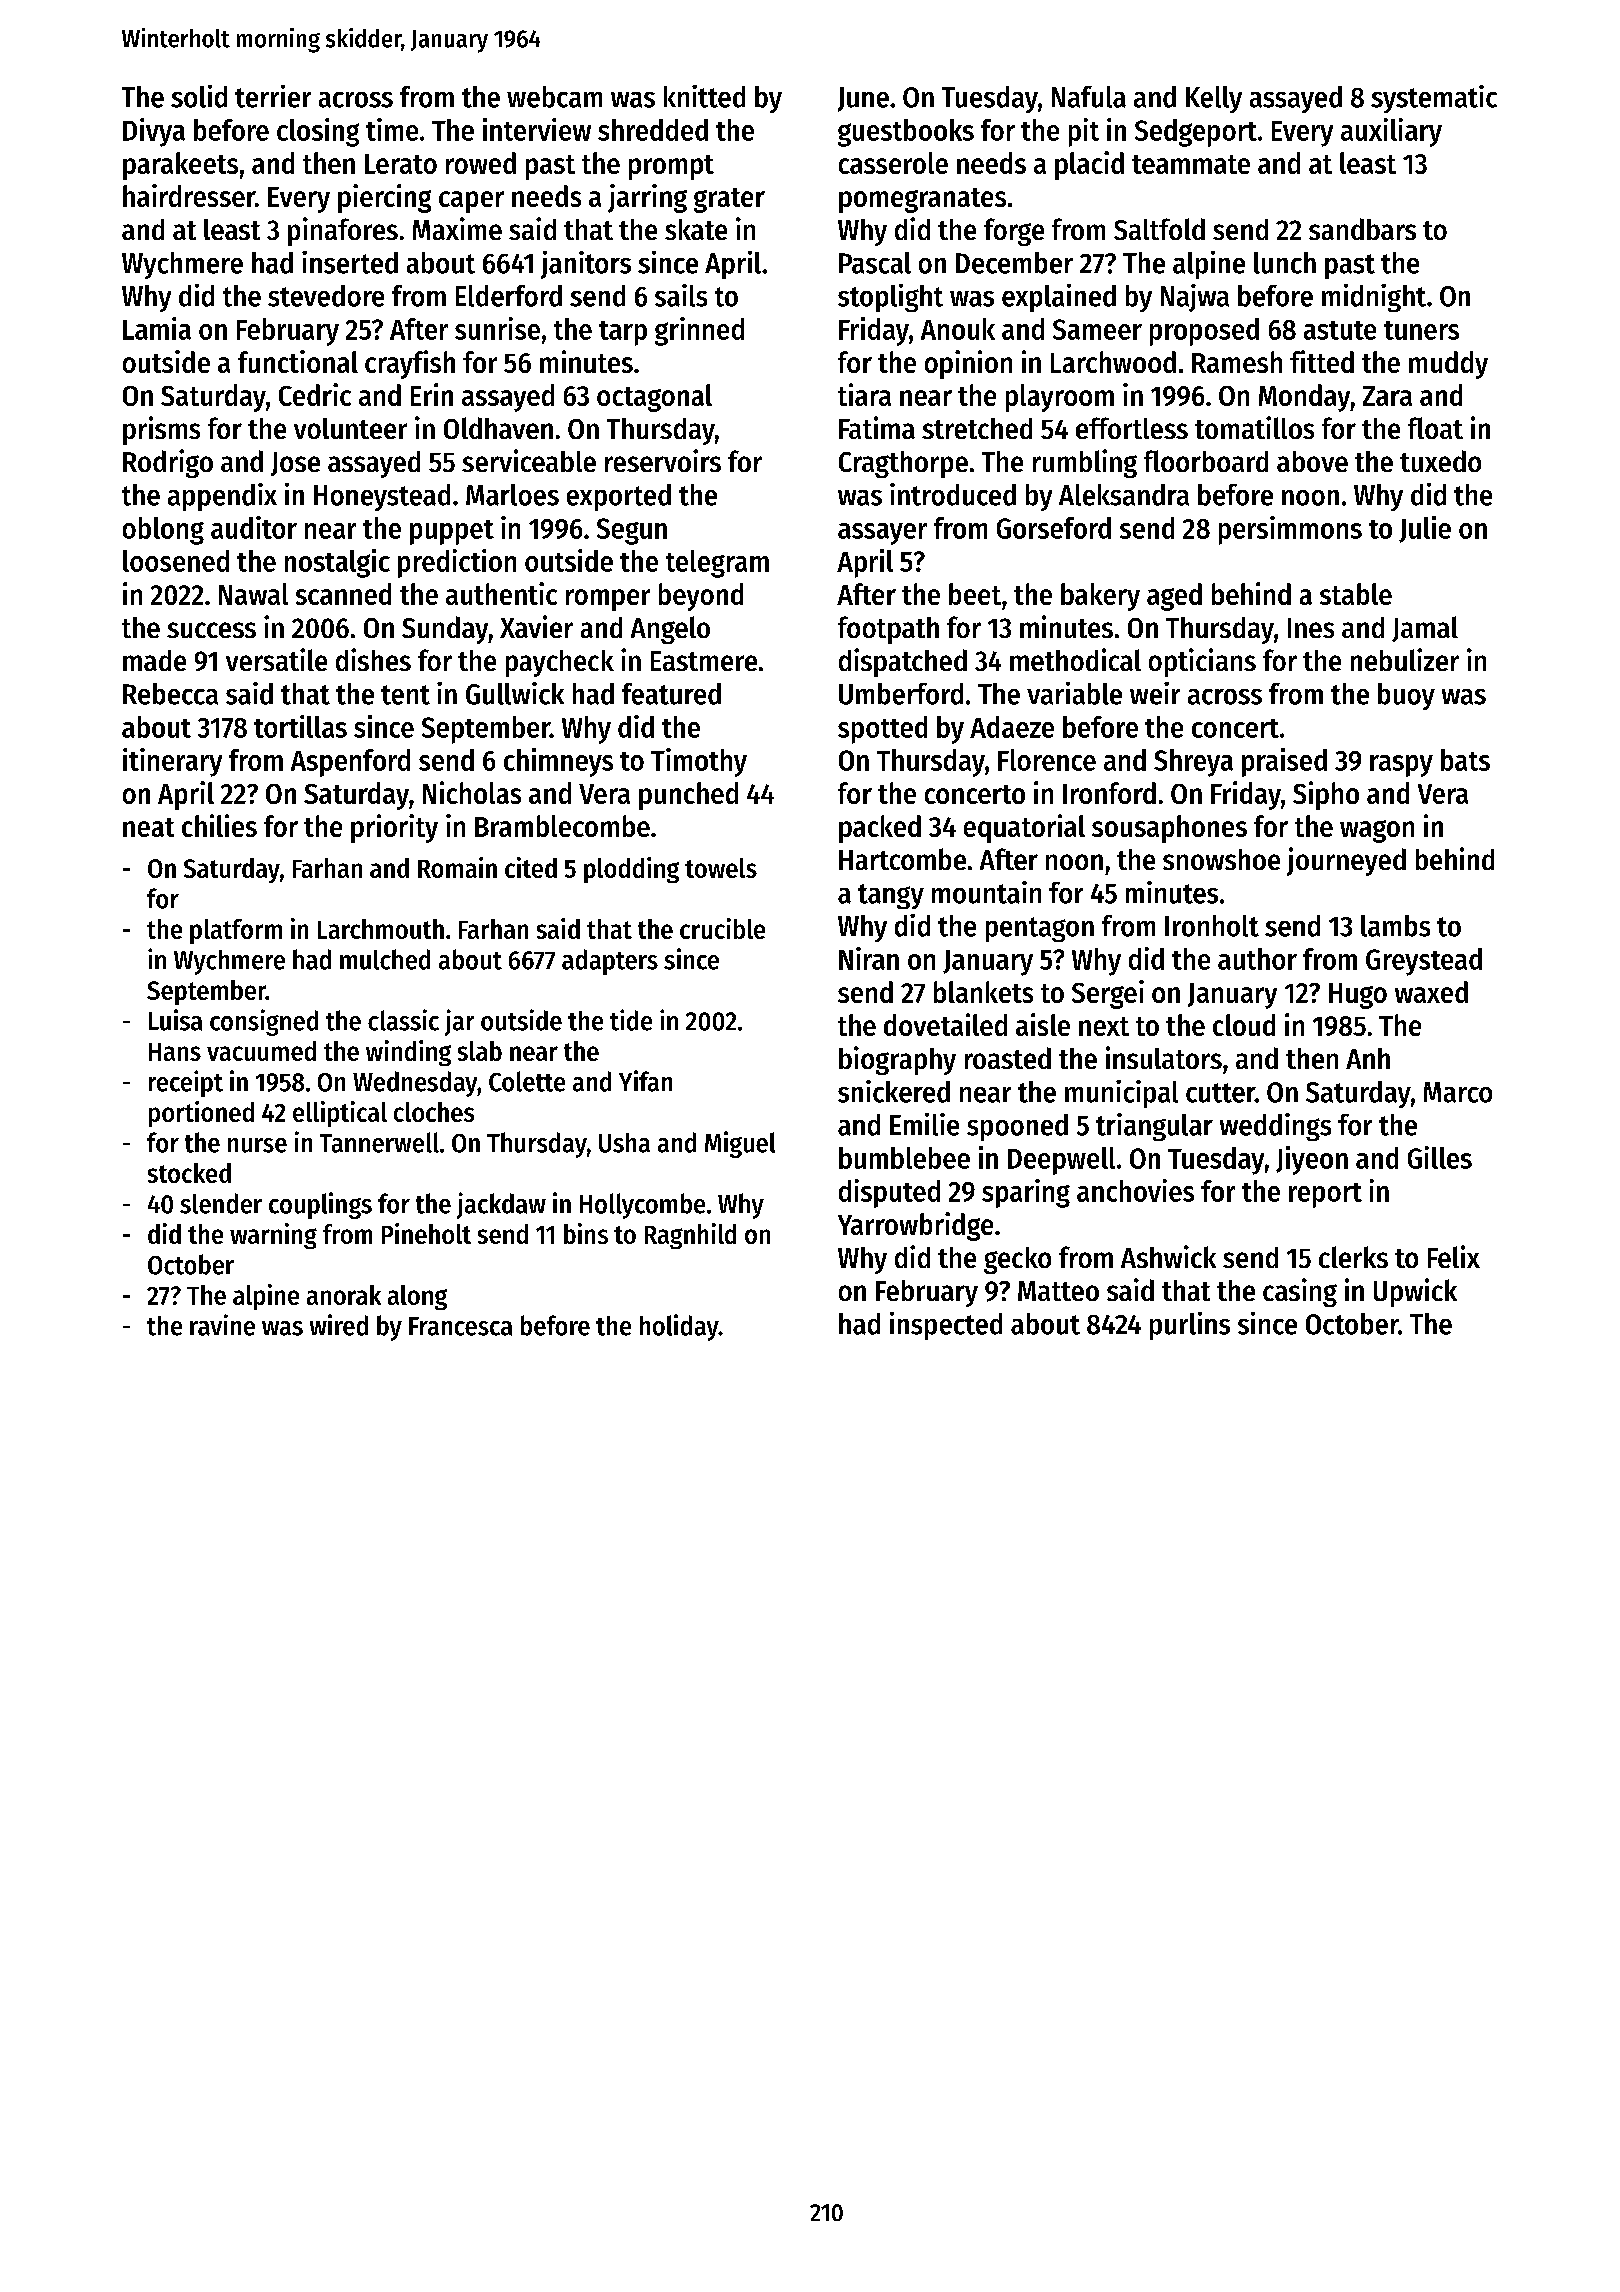  What do you see at coordinates (1434, 99) in the image?
I see `systematic` at bounding box center [1434, 99].
